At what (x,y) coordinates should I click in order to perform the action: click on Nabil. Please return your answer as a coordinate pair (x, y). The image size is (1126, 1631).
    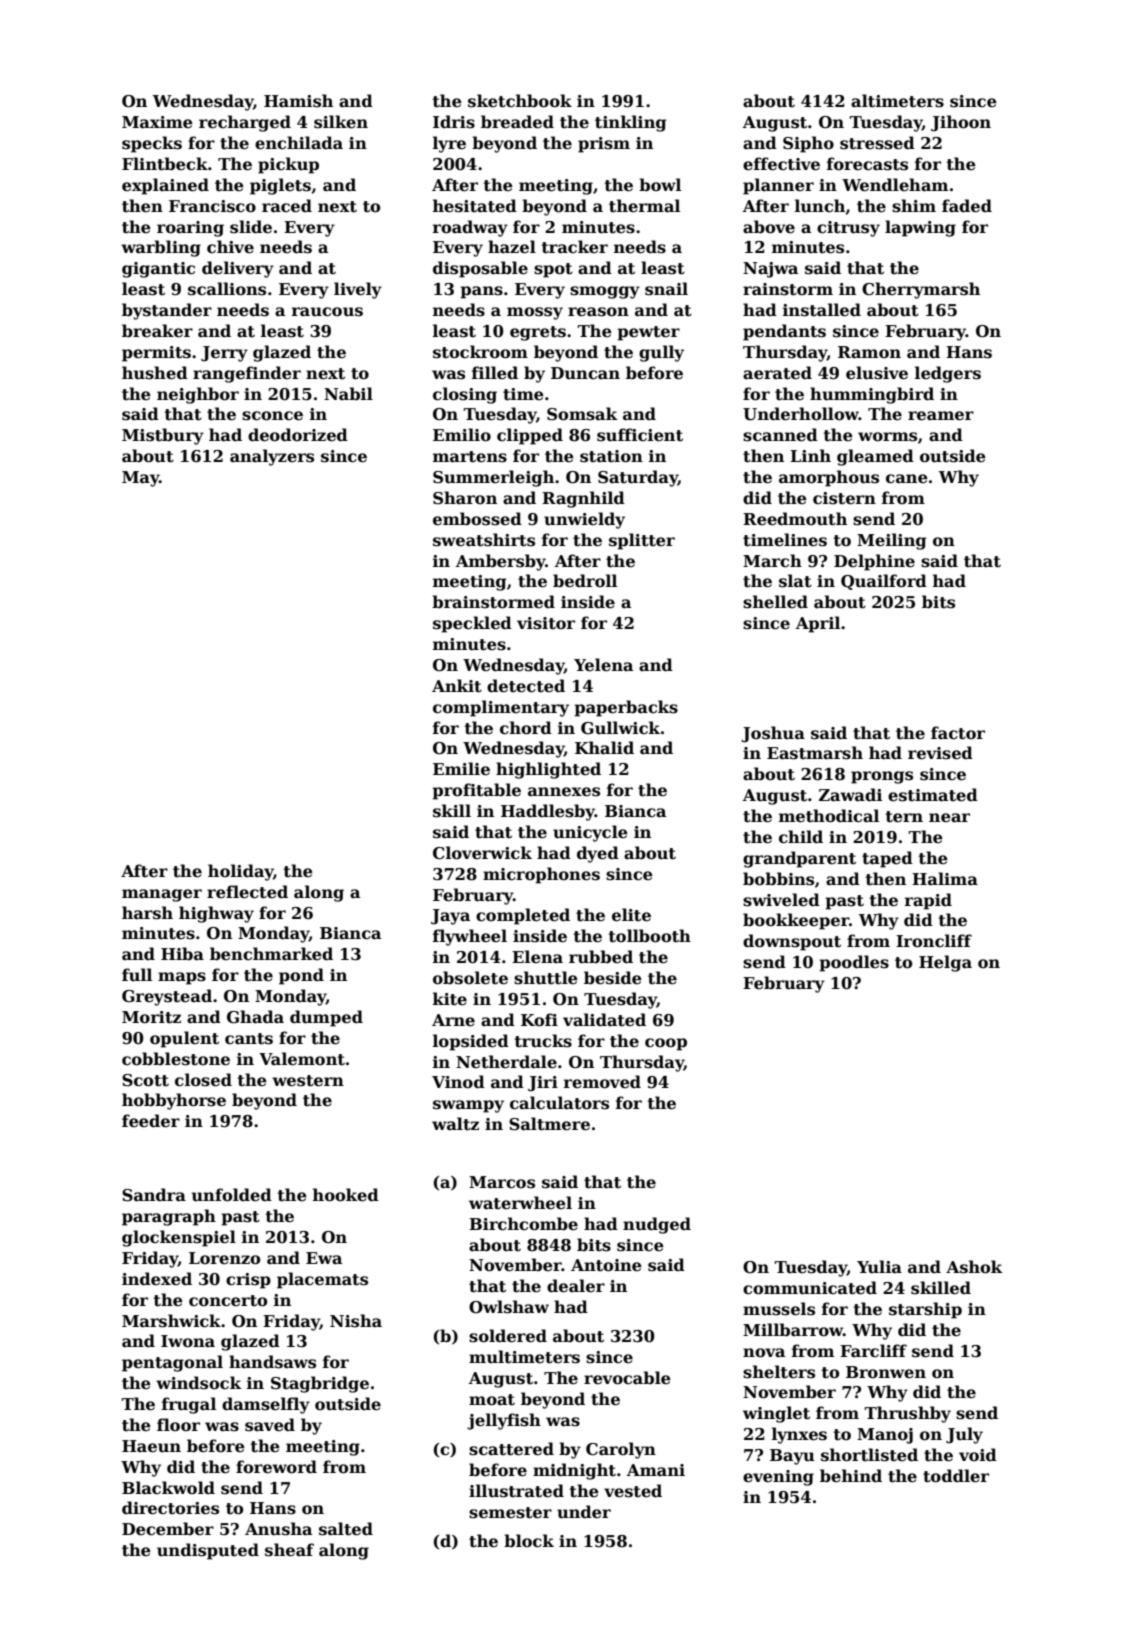
    Looking at the image, I should click on (348, 393).
